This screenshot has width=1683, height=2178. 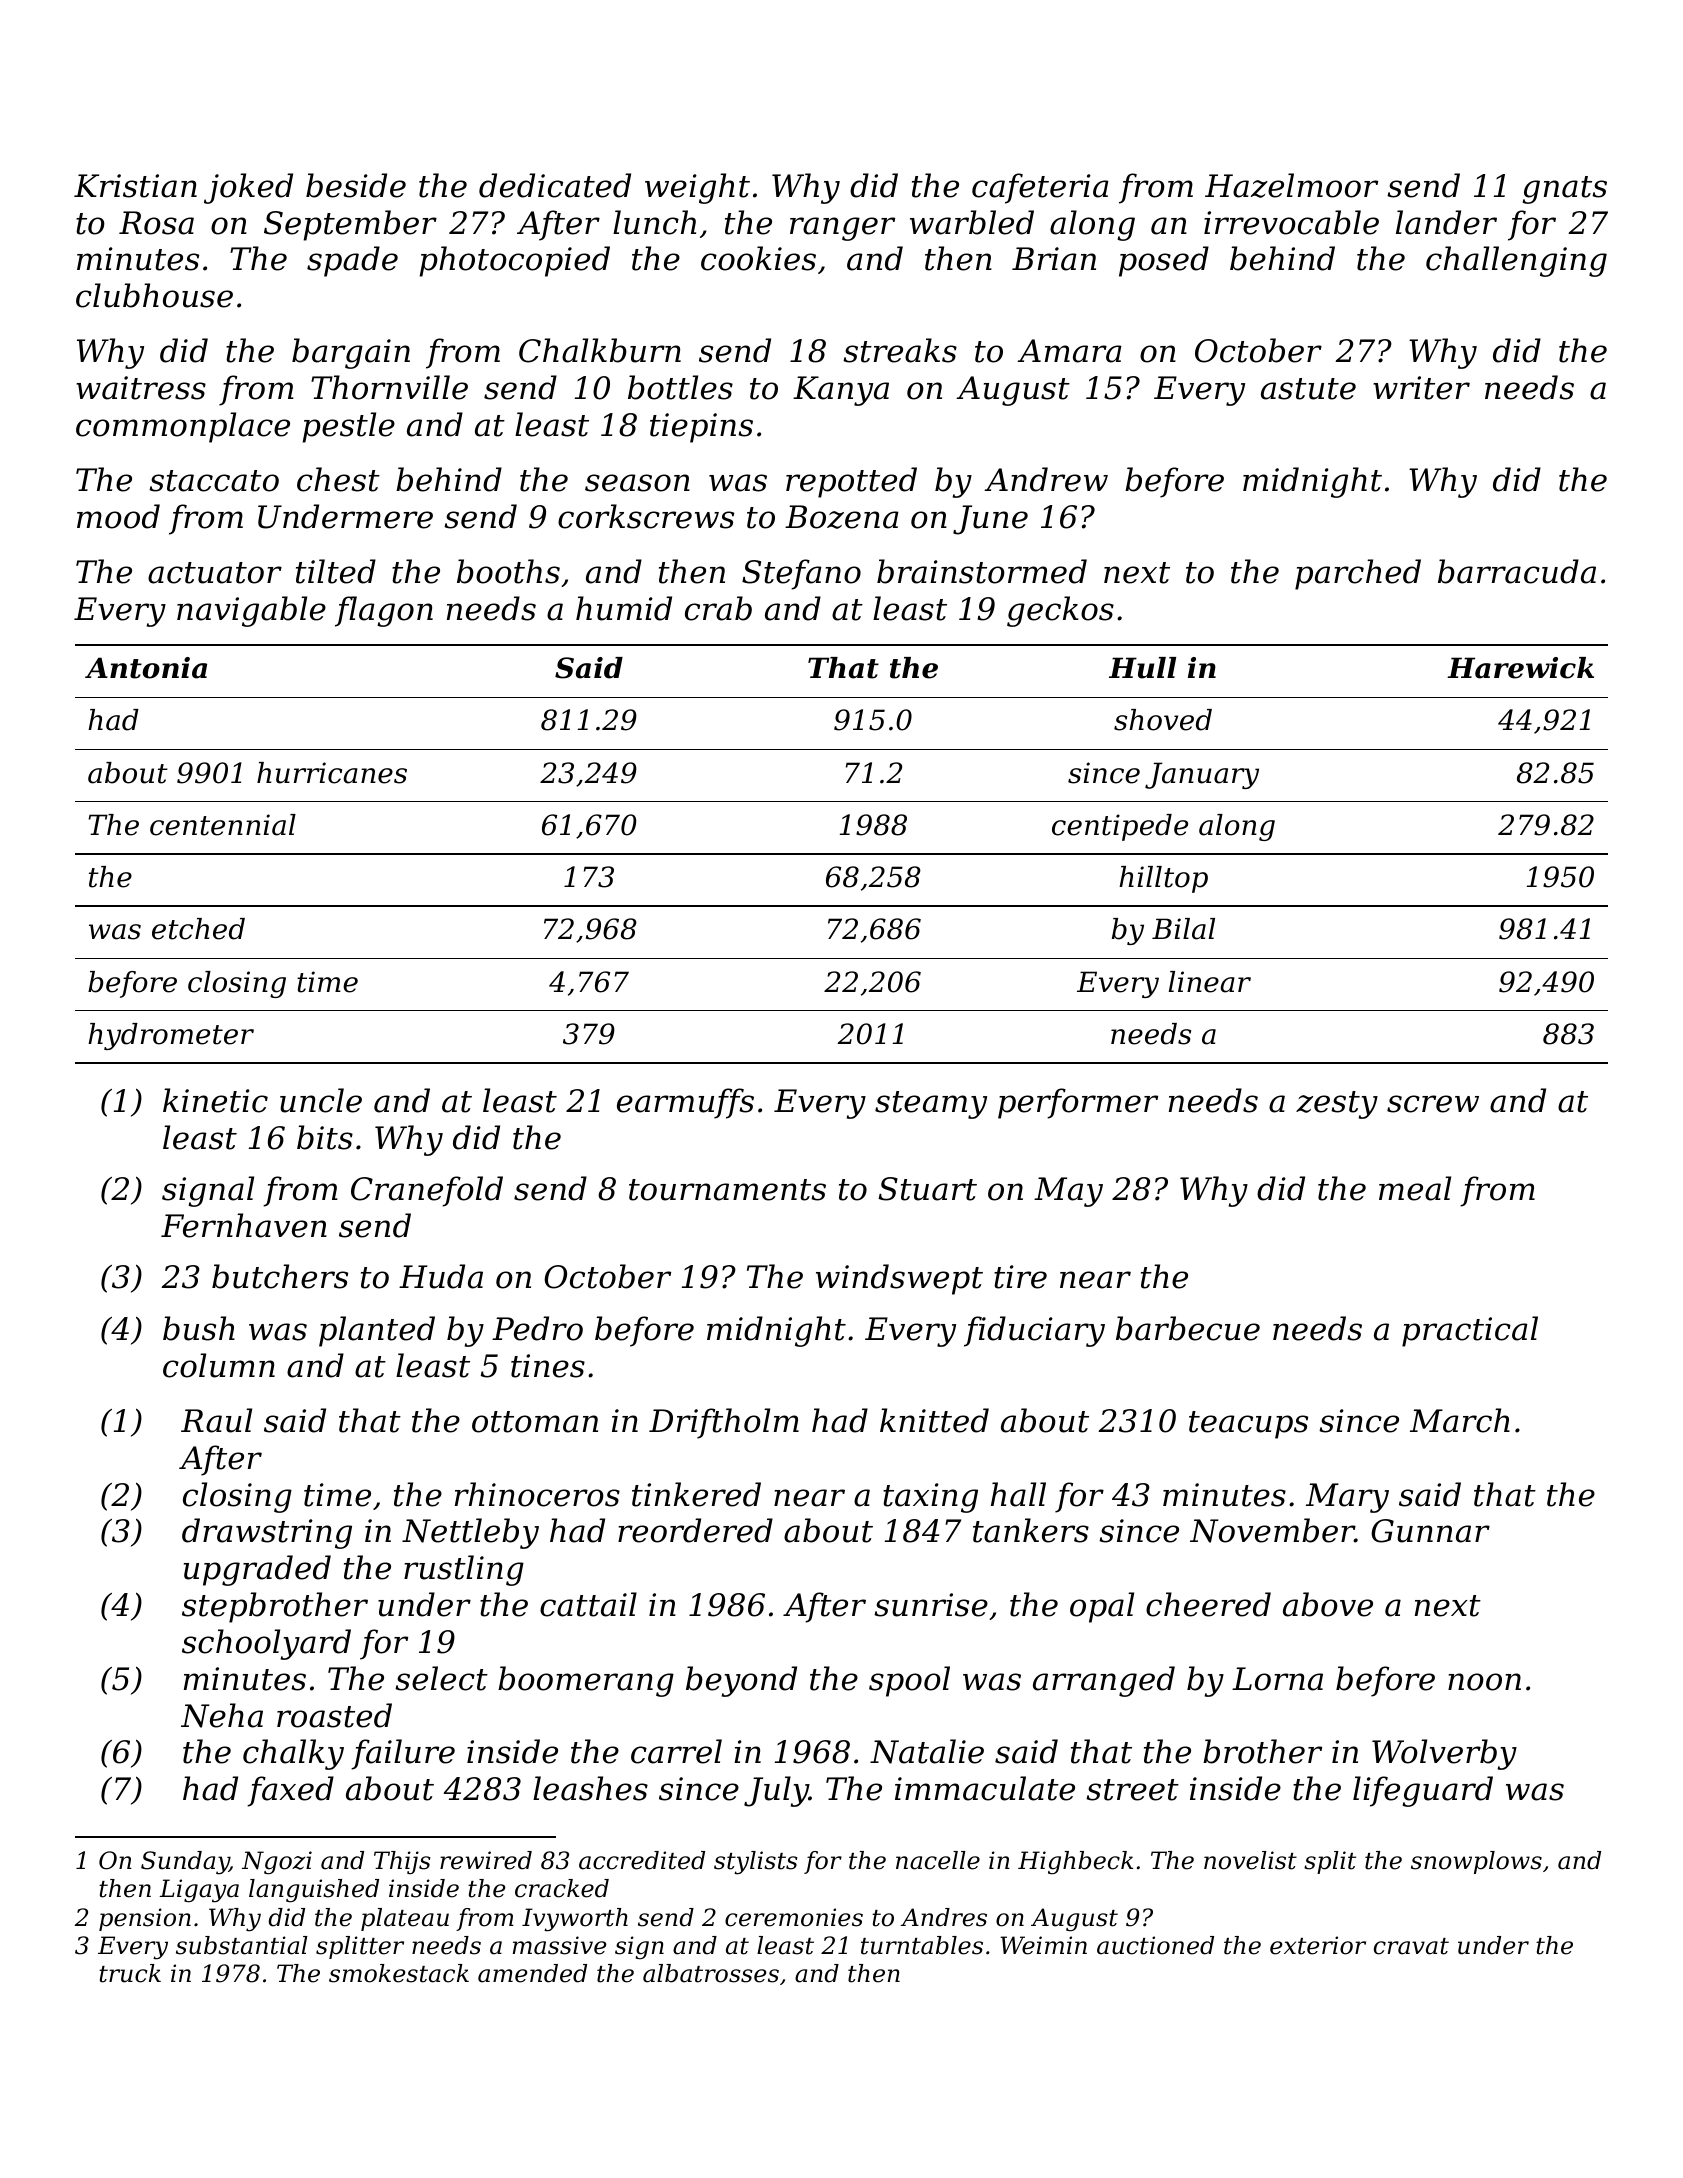 I want to click on cravat, so click(x=1411, y=1946).
